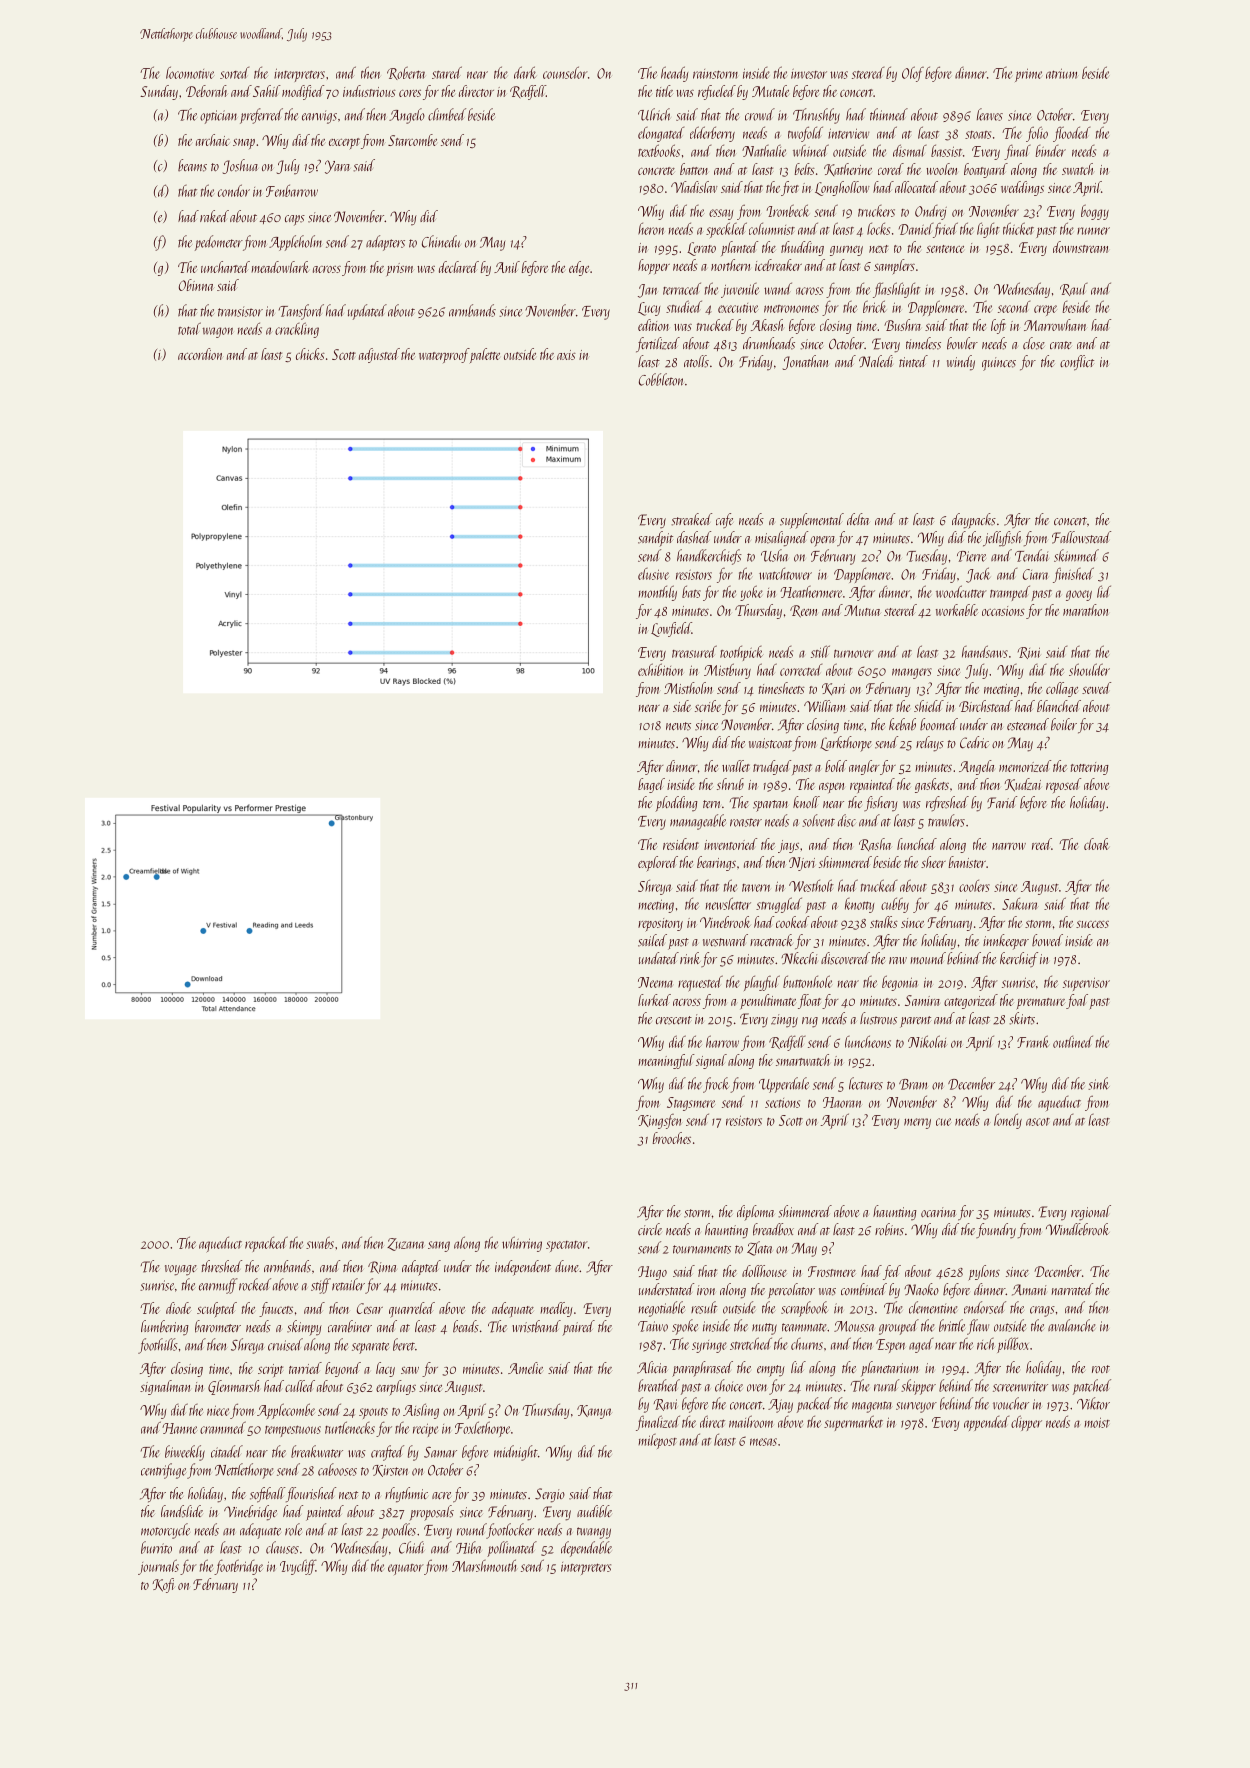 The height and width of the screenshot is (1768, 1250). I want to click on dependable, so click(586, 1549).
